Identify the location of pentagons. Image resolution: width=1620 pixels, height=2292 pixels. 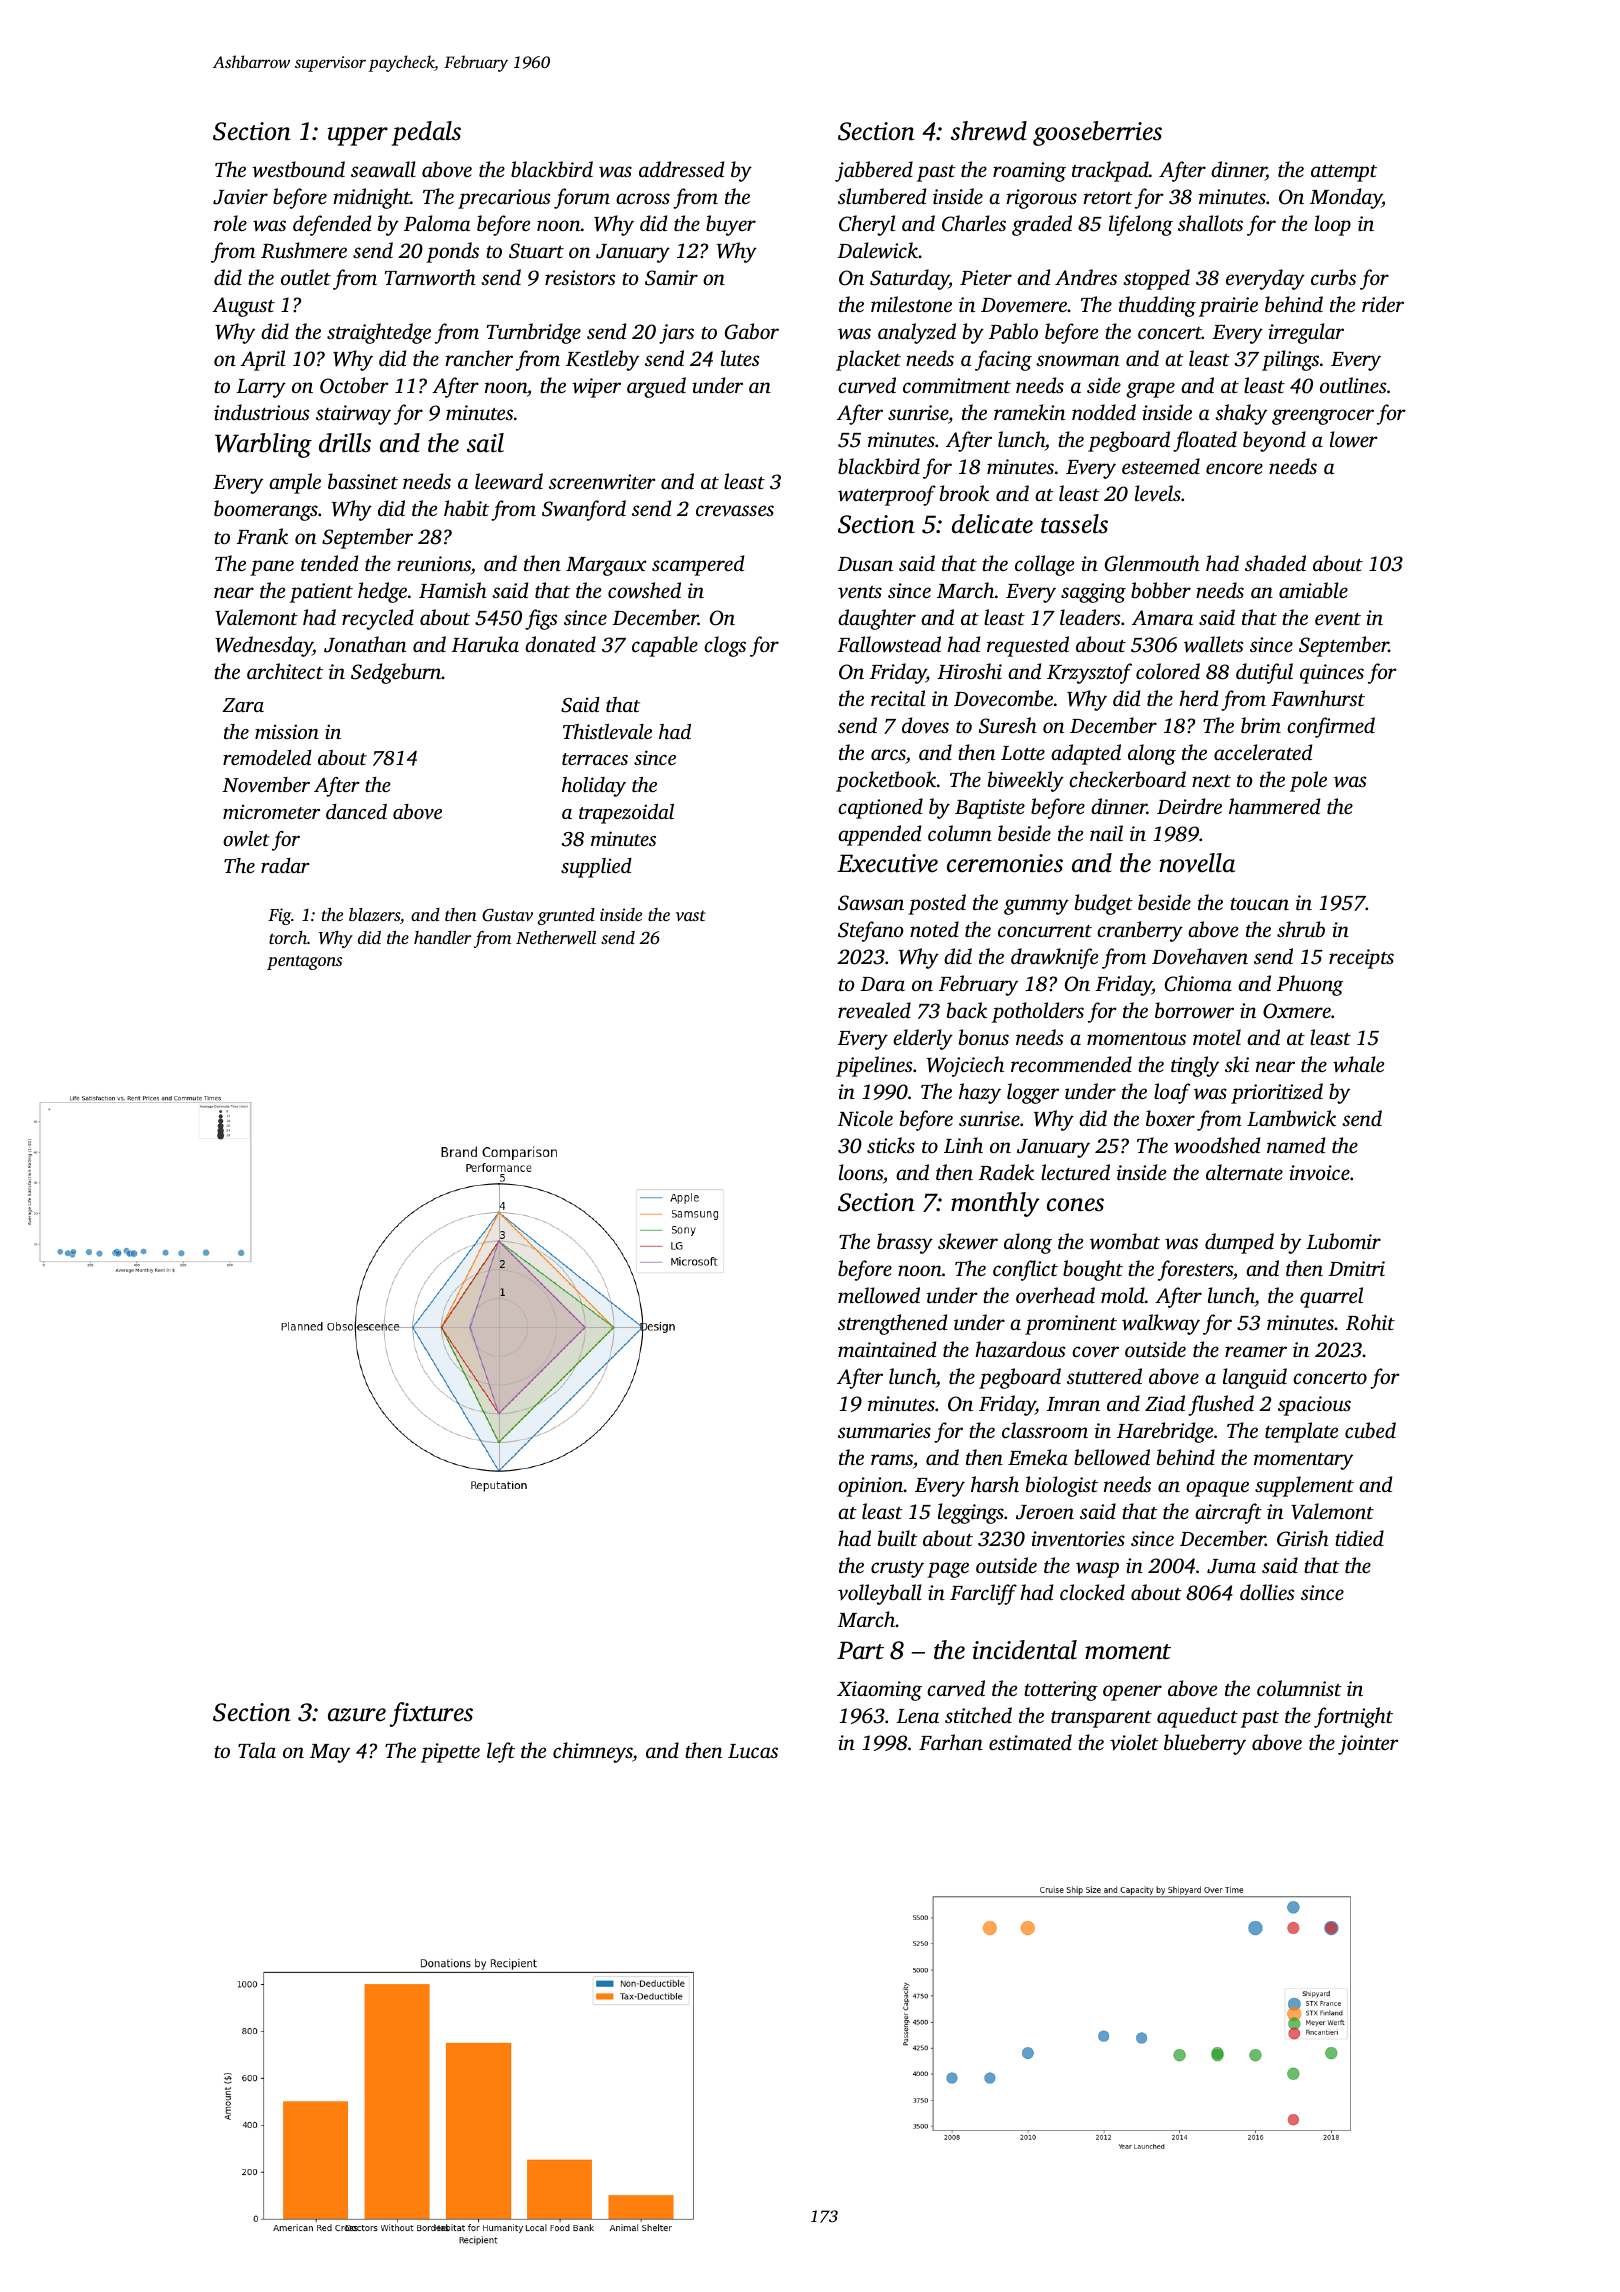
(304, 962).
